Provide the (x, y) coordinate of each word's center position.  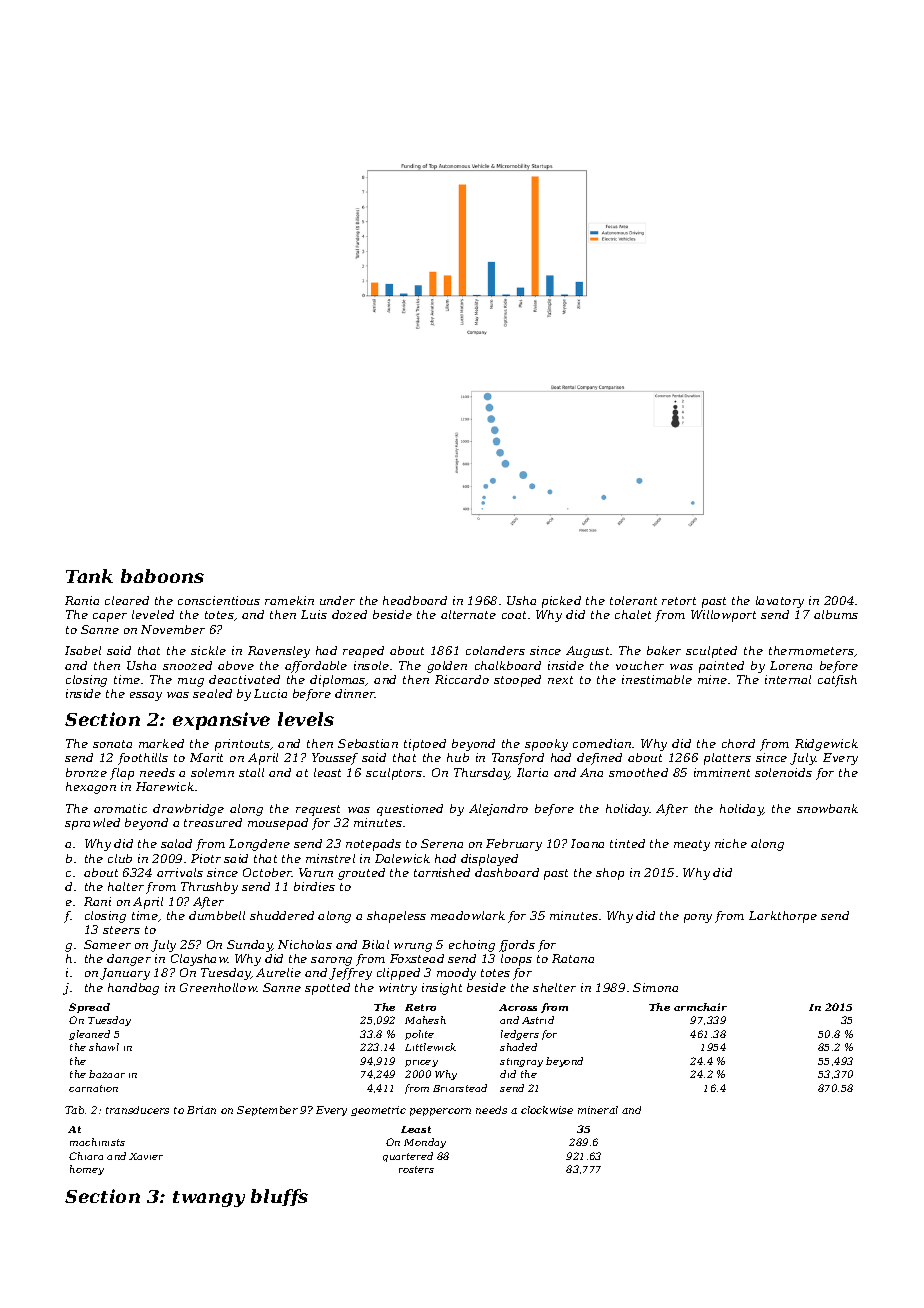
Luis (314, 614)
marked (161, 743)
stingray (521, 1062)
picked (561, 602)
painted (721, 667)
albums (836, 614)
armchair (700, 1007)
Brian (201, 1110)
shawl (104, 1047)
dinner (355, 693)
